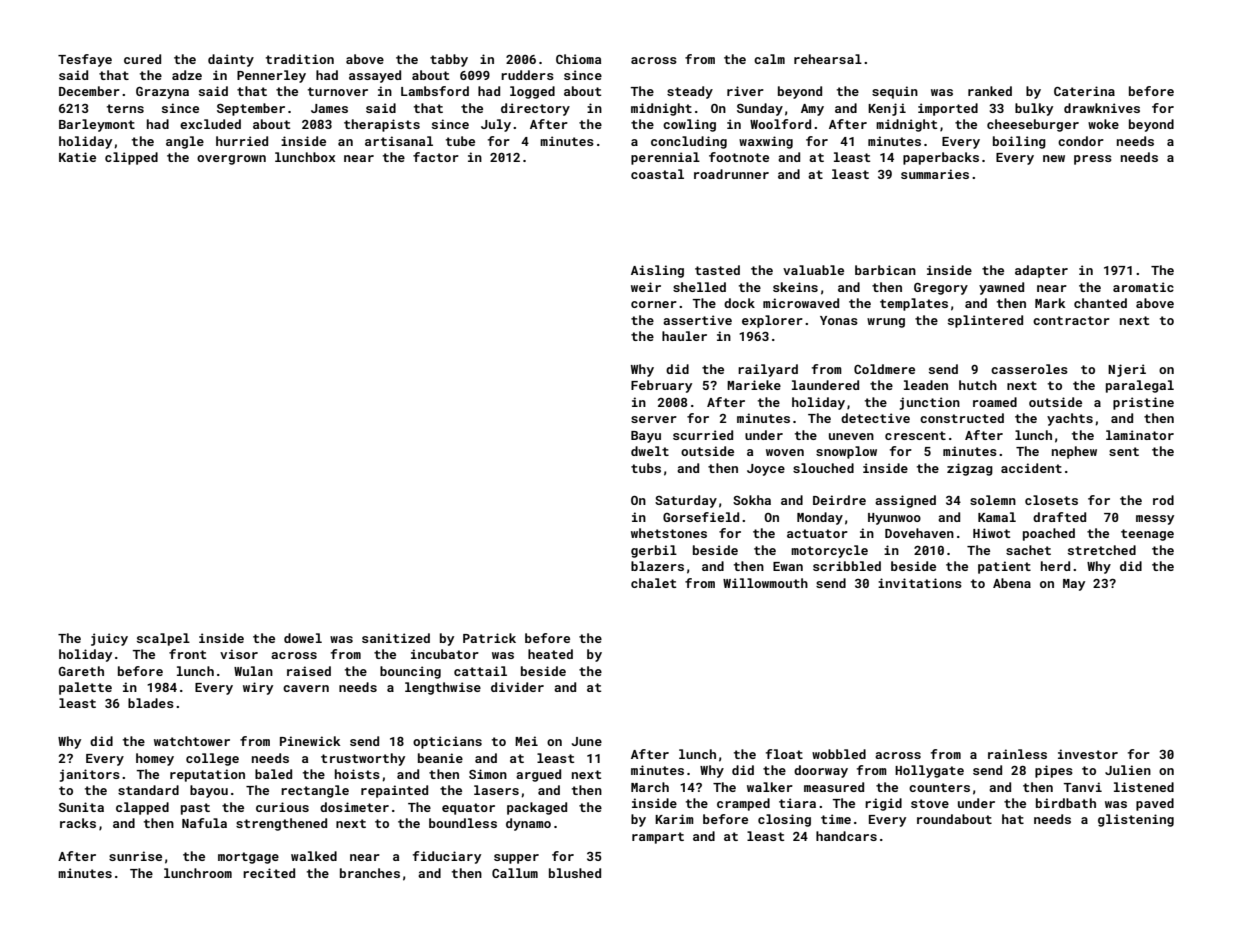  What do you see at coordinates (801, 303) in the screenshot?
I see `microwaved` at bounding box center [801, 303].
